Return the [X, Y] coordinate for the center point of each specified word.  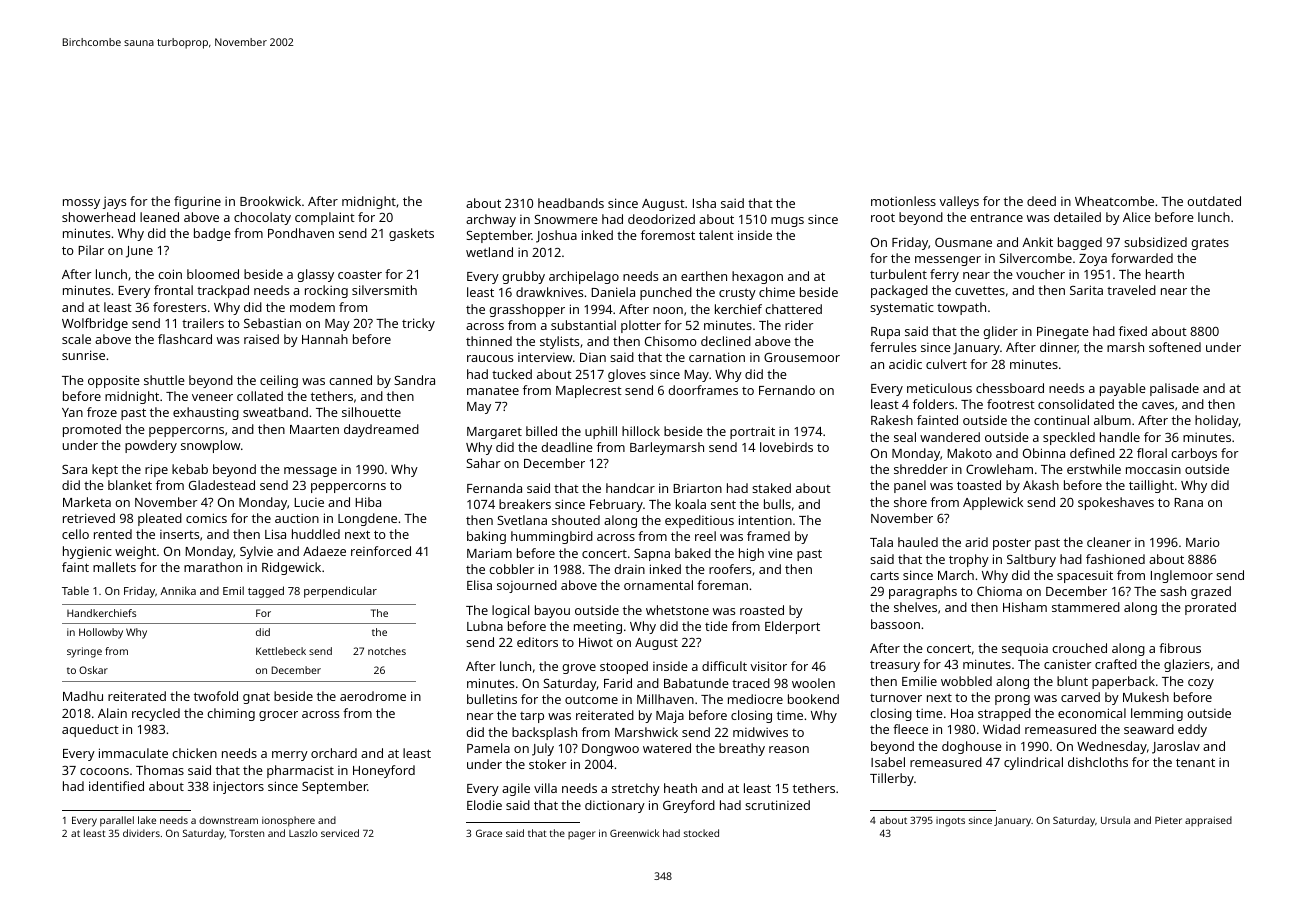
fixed [1133, 331]
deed [1041, 201]
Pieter [1168, 820]
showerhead [98, 217]
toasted [979, 485]
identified [116, 786]
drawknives [549, 292]
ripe [156, 470]
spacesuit [1085, 577]
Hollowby [101, 633]
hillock [641, 431]
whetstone [677, 610]
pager [581, 835]
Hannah [325, 339]
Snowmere [566, 219]
